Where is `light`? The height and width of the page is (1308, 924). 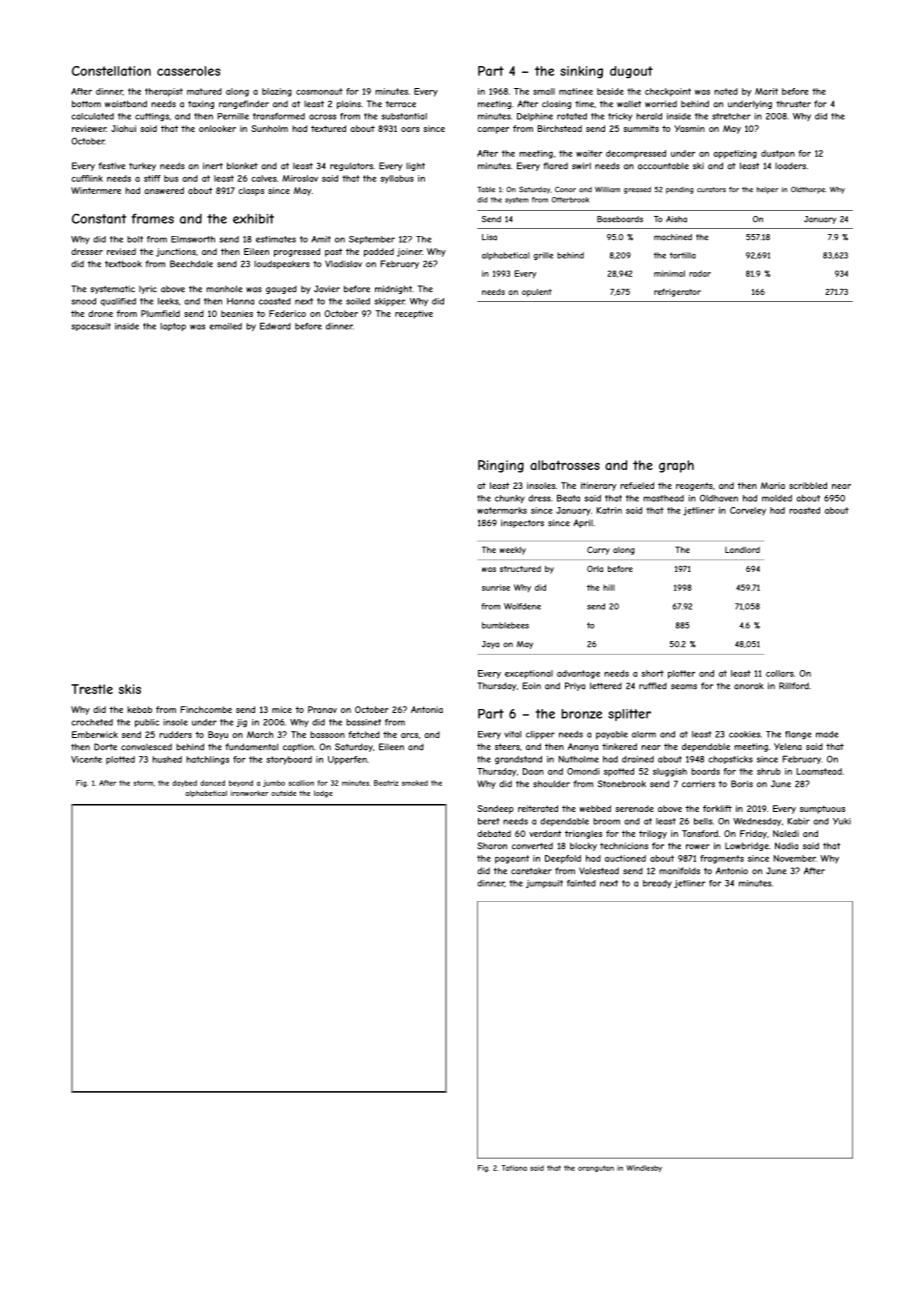 light is located at coordinates (415, 166).
